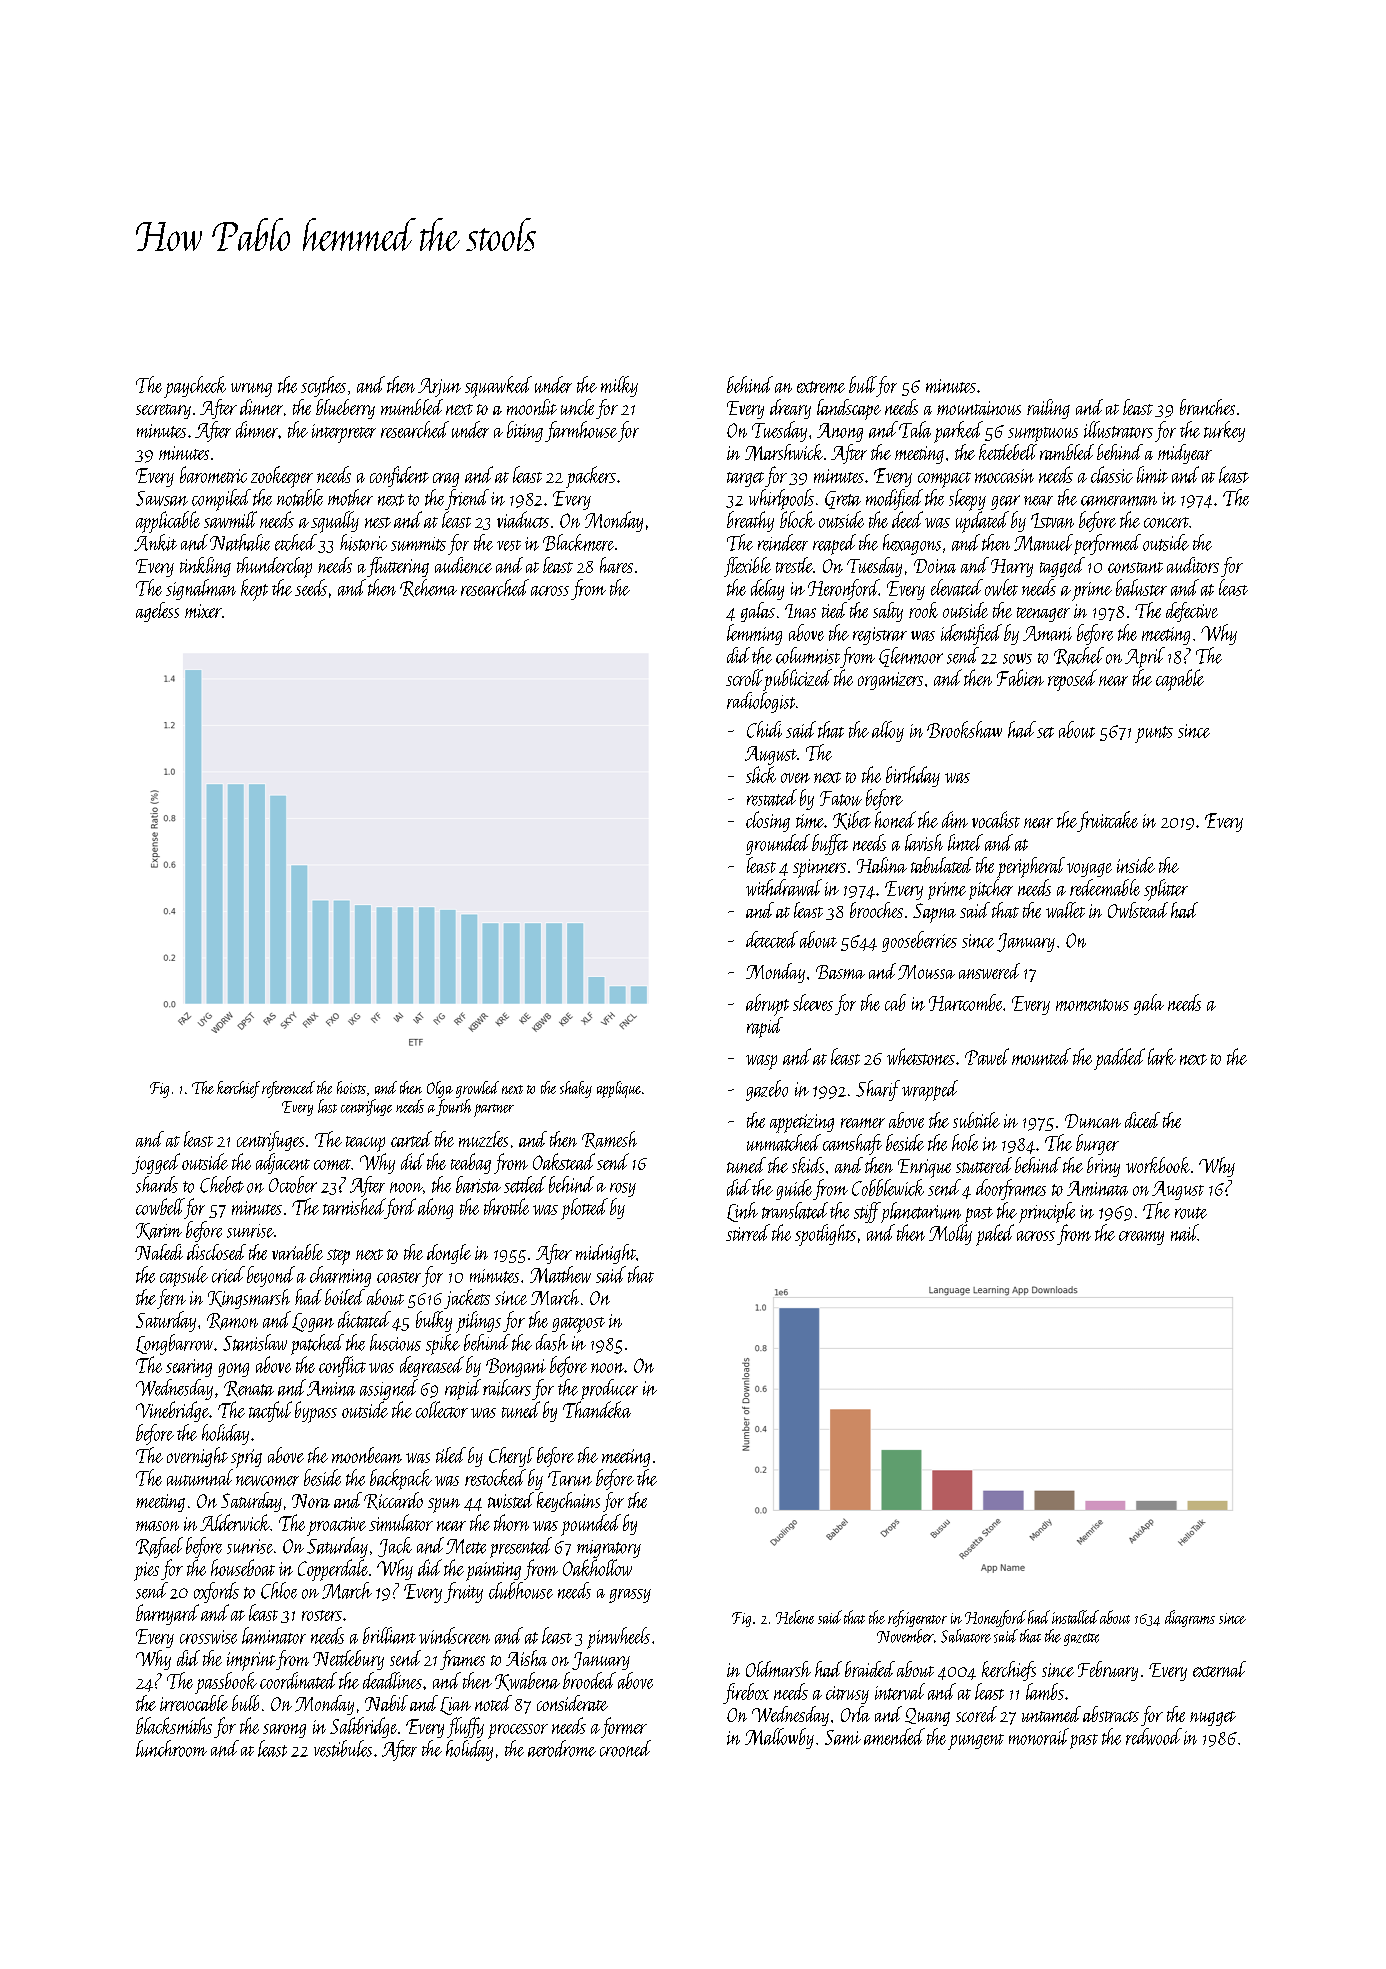  Describe the element at coordinates (581, 431) in the screenshot. I see `farmhouse` at that location.
